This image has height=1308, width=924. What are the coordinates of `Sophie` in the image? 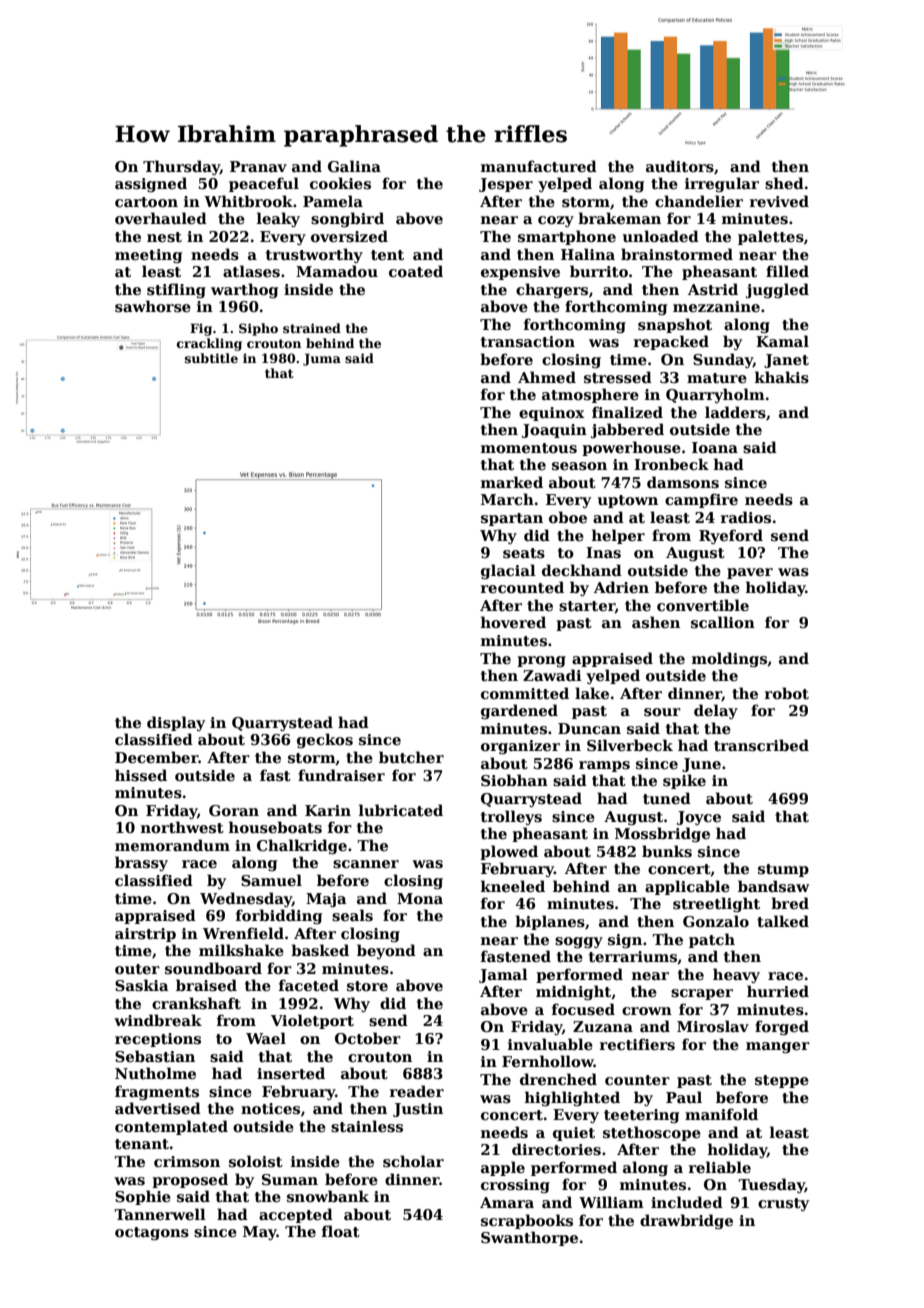 It's located at (143, 1197).
